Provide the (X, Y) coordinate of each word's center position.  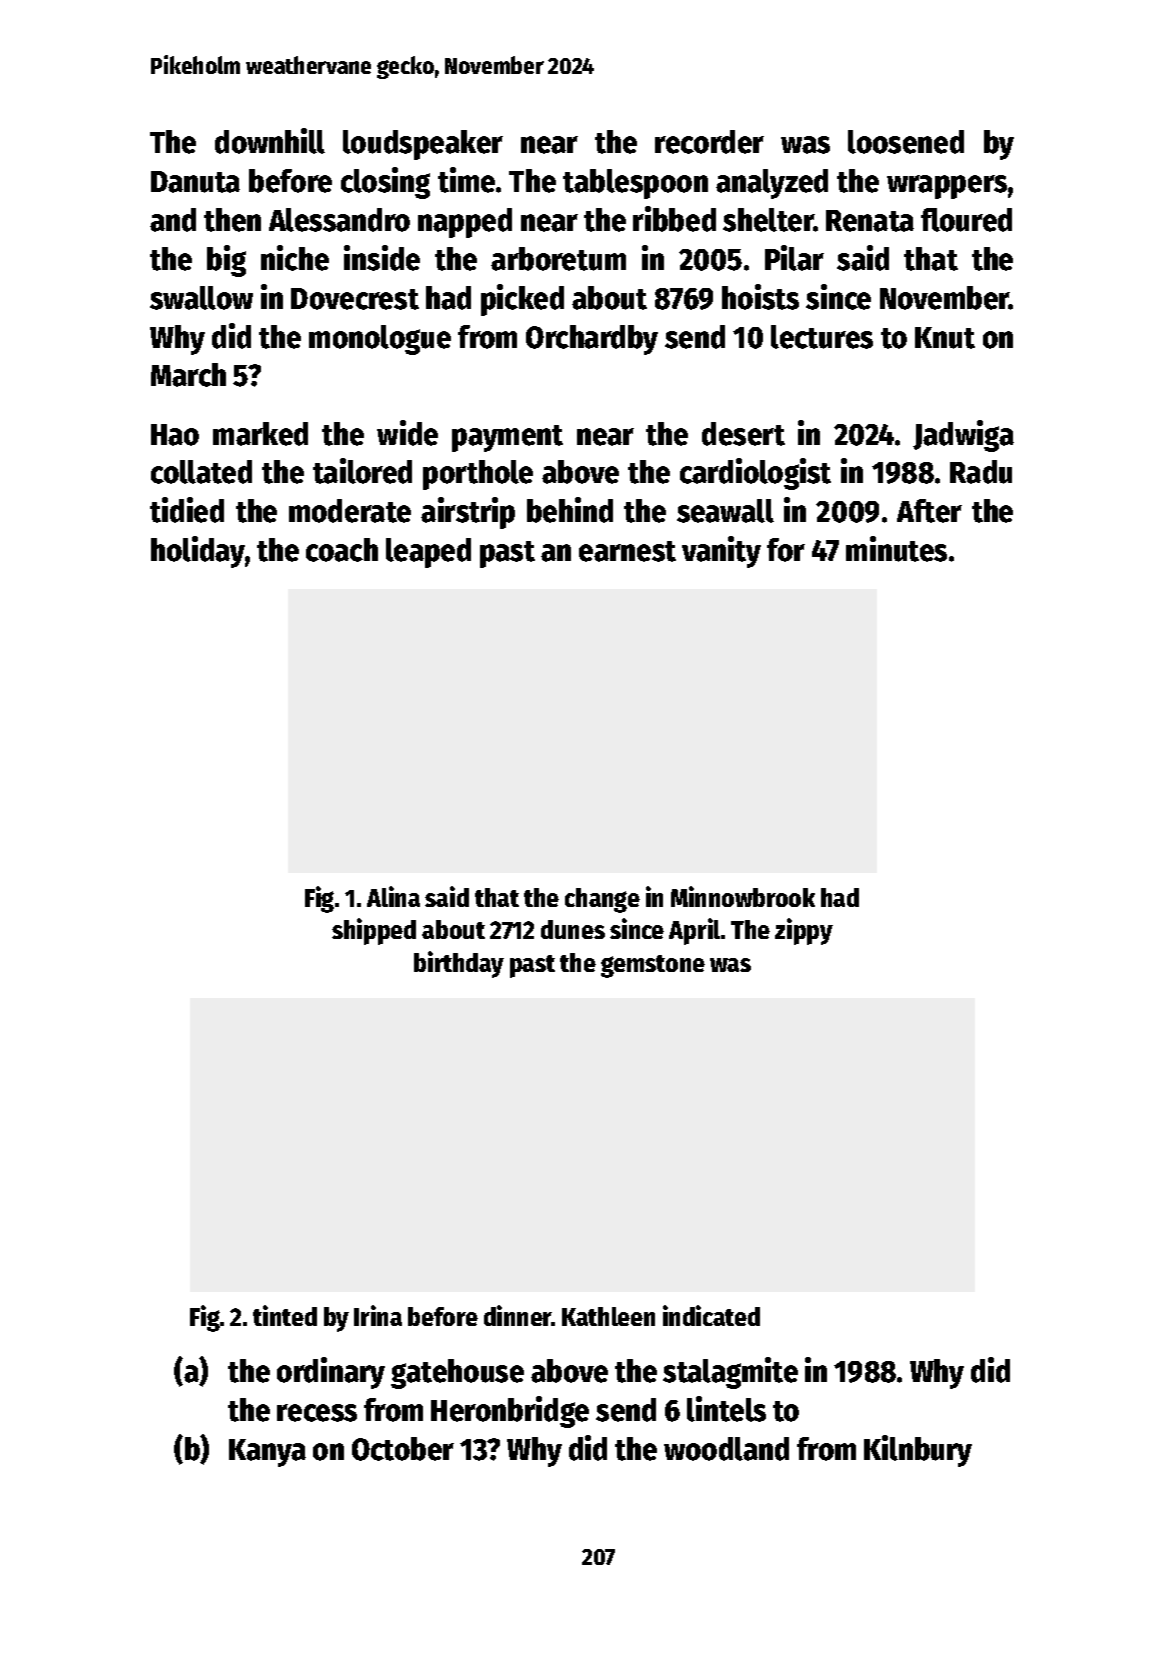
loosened (906, 142)
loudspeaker (423, 145)
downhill (270, 141)
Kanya (267, 1453)
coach (342, 550)
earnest (627, 551)
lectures (822, 337)
